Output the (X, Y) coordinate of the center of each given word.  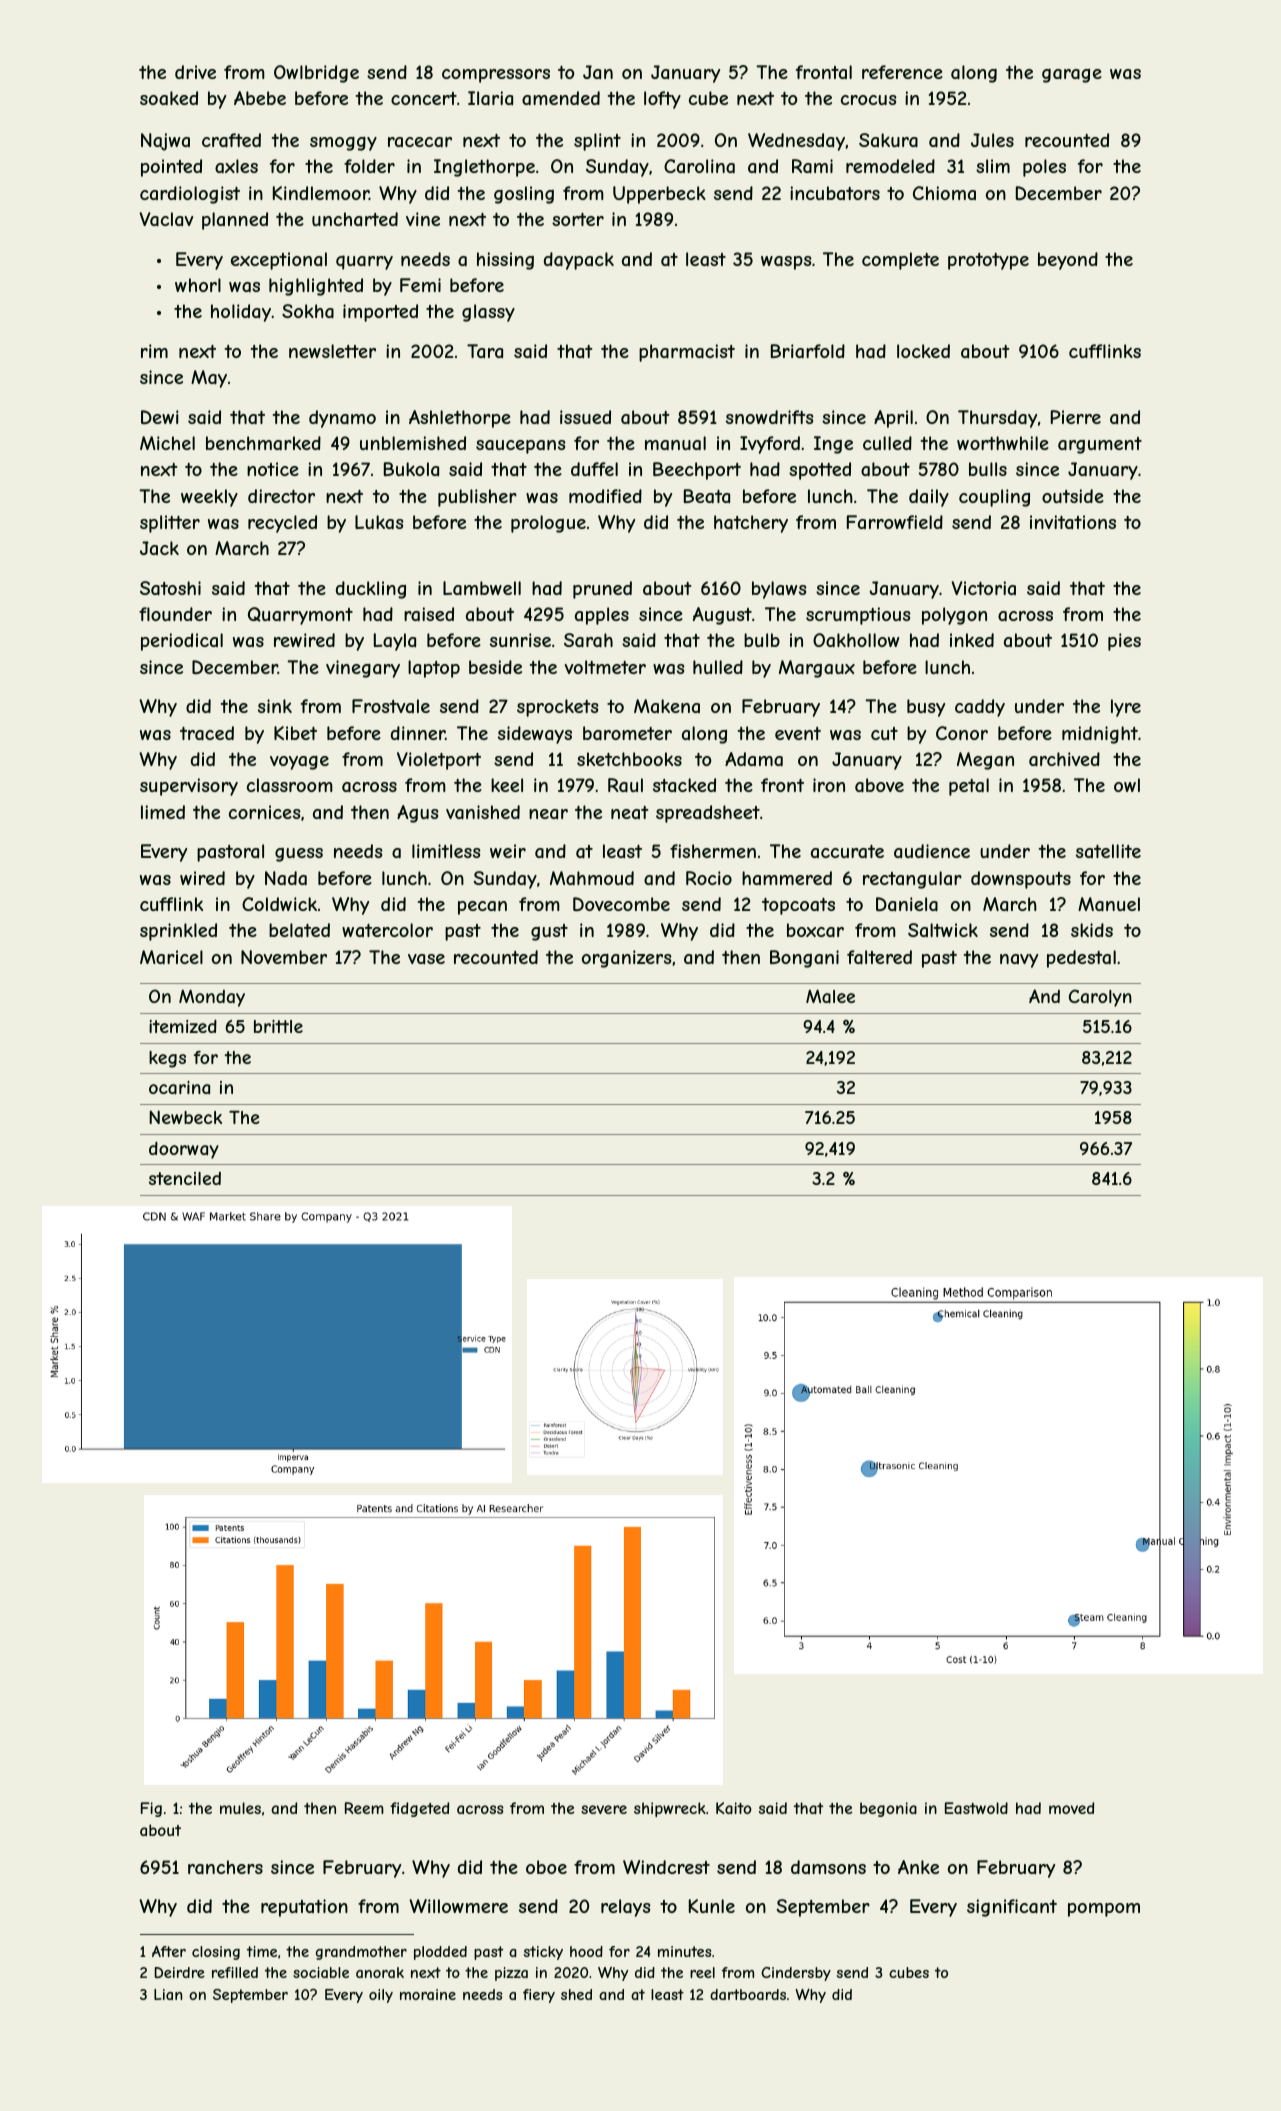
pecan (482, 908)
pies (1124, 642)
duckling (371, 590)
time (262, 1951)
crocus (869, 100)
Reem (364, 1808)
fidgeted (419, 1809)
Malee (830, 996)
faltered (879, 957)
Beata (707, 496)
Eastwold (976, 1808)
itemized (183, 1026)
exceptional (279, 261)
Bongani (804, 959)
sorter (578, 219)
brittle (278, 1026)
